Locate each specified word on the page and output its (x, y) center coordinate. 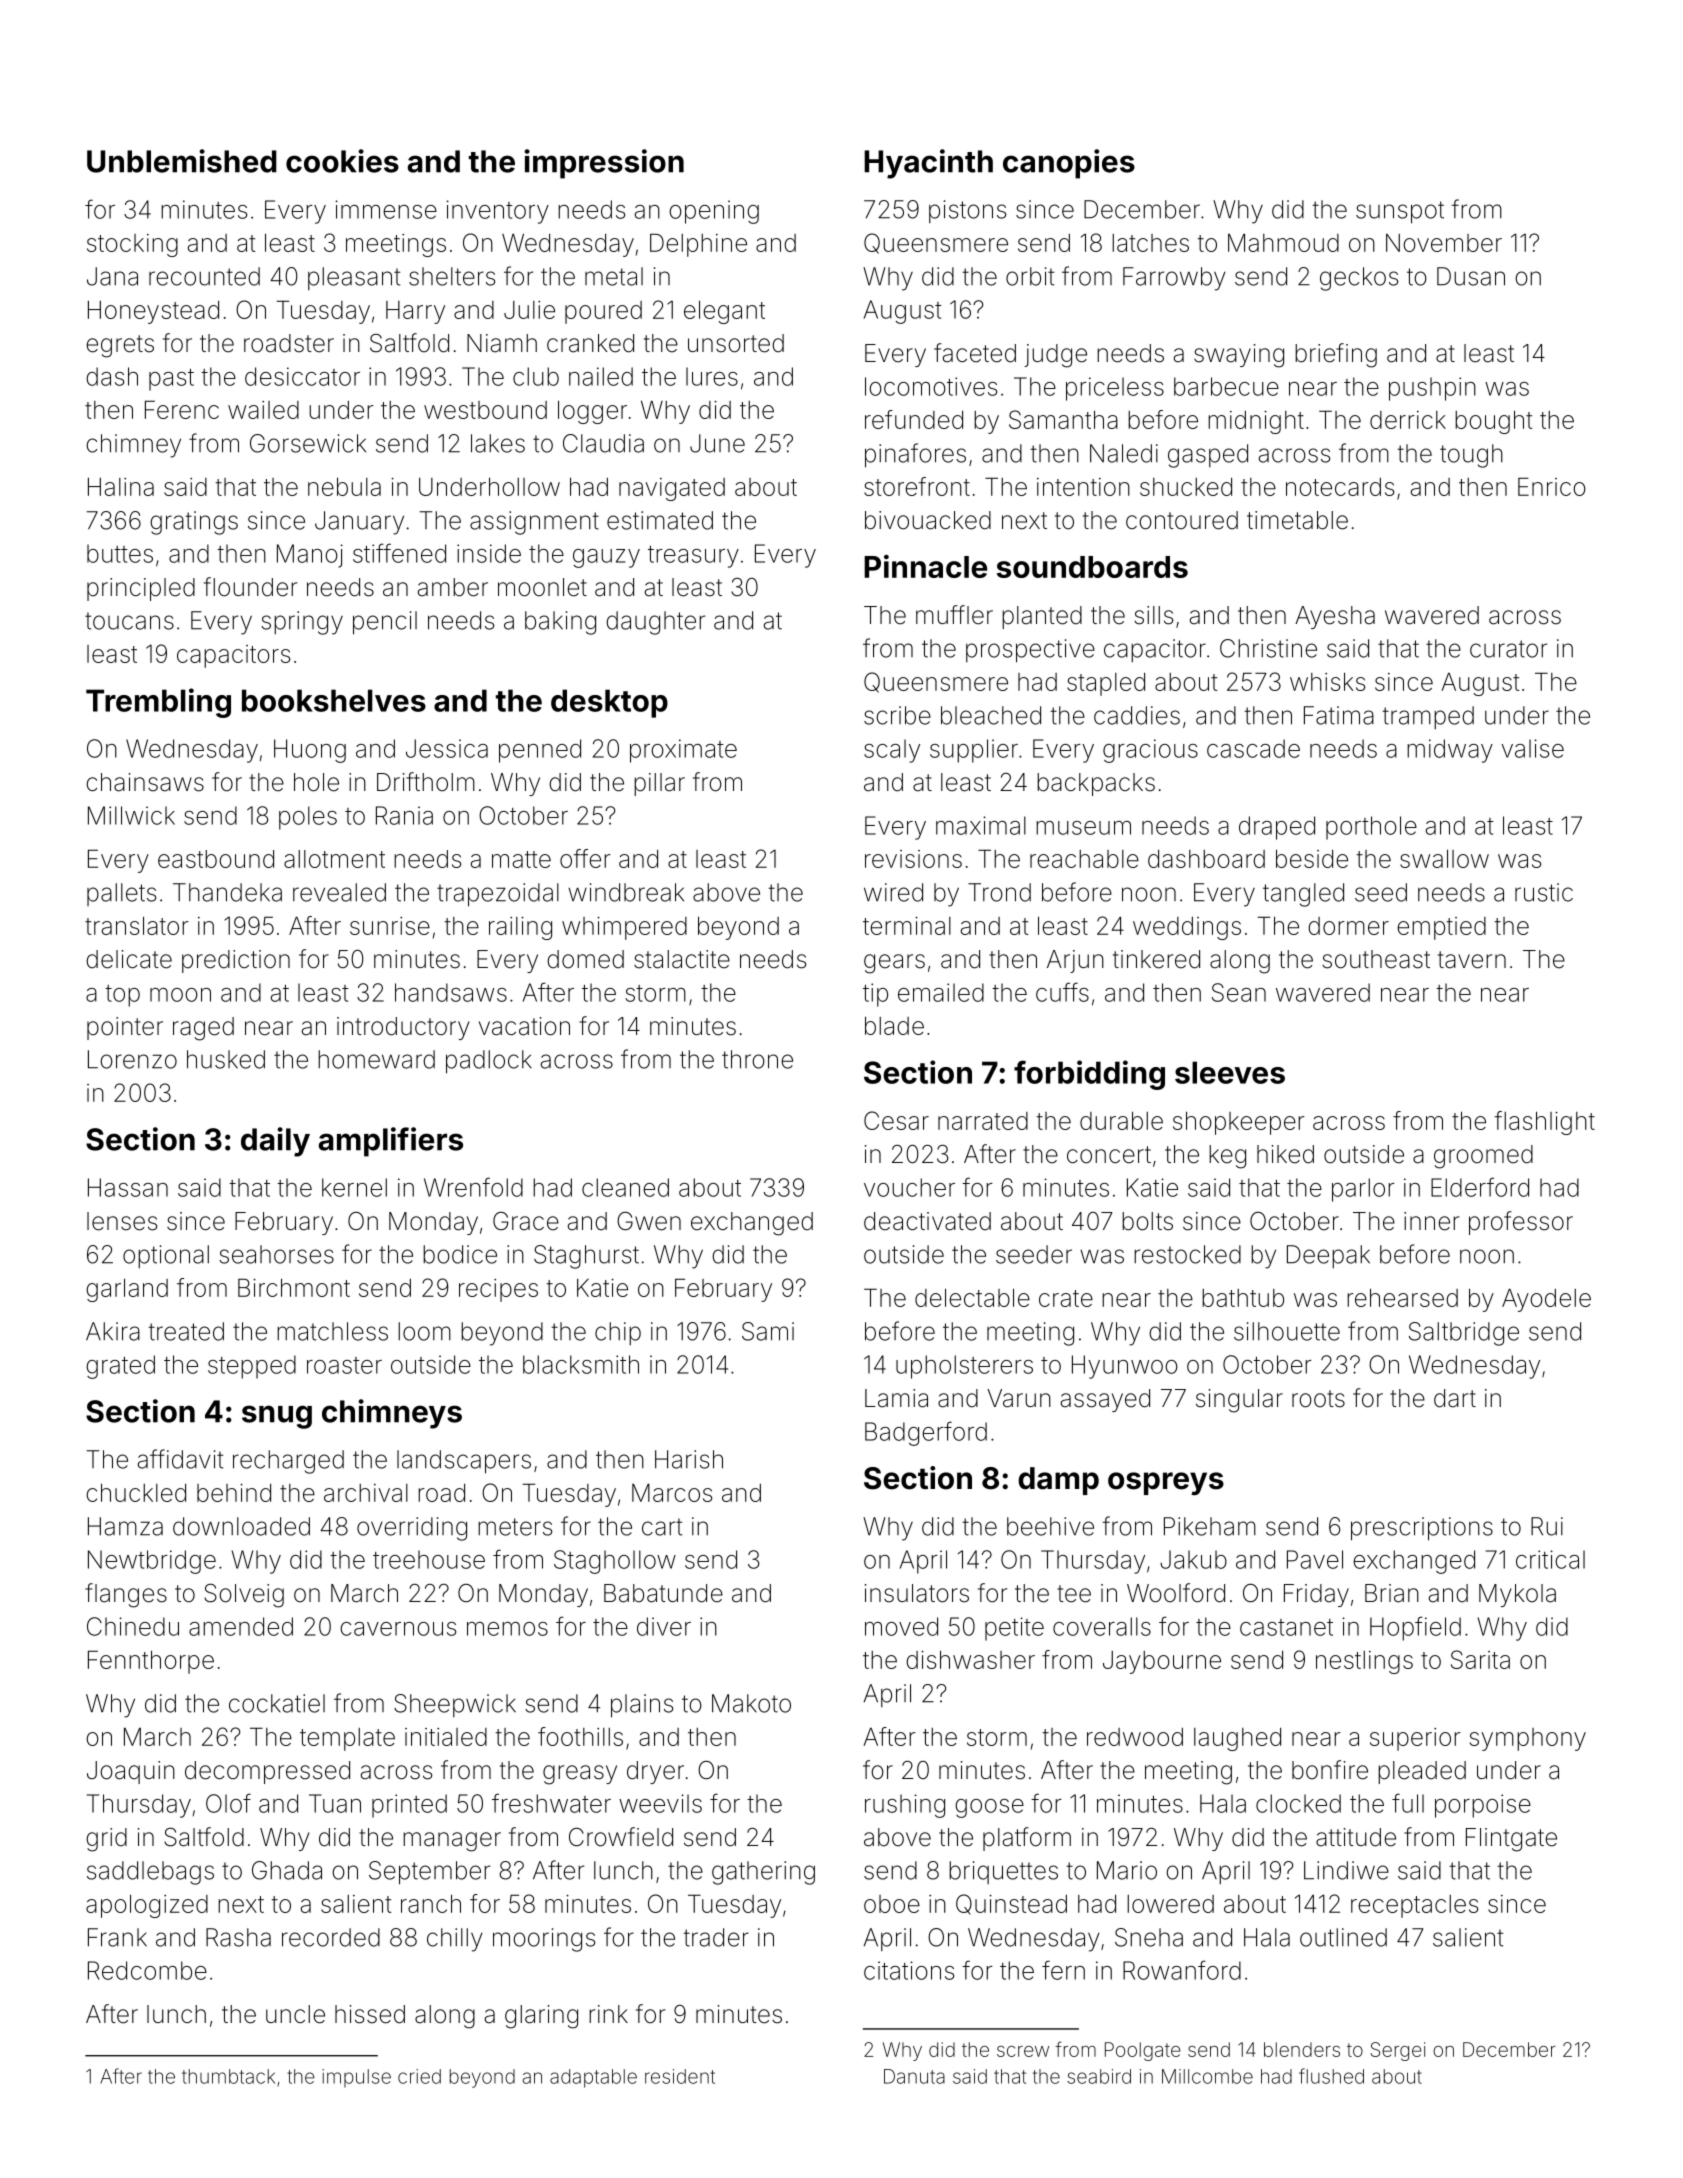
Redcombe (147, 1970)
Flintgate (1511, 1840)
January (359, 523)
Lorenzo (132, 1059)
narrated (983, 1121)
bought (1494, 422)
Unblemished (182, 161)
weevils (660, 1803)
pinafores (915, 455)
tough (1471, 456)
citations (909, 1970)
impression (604, 164)
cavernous (398, 1629)
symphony (1528, 1739)
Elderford (1480, 1187)
